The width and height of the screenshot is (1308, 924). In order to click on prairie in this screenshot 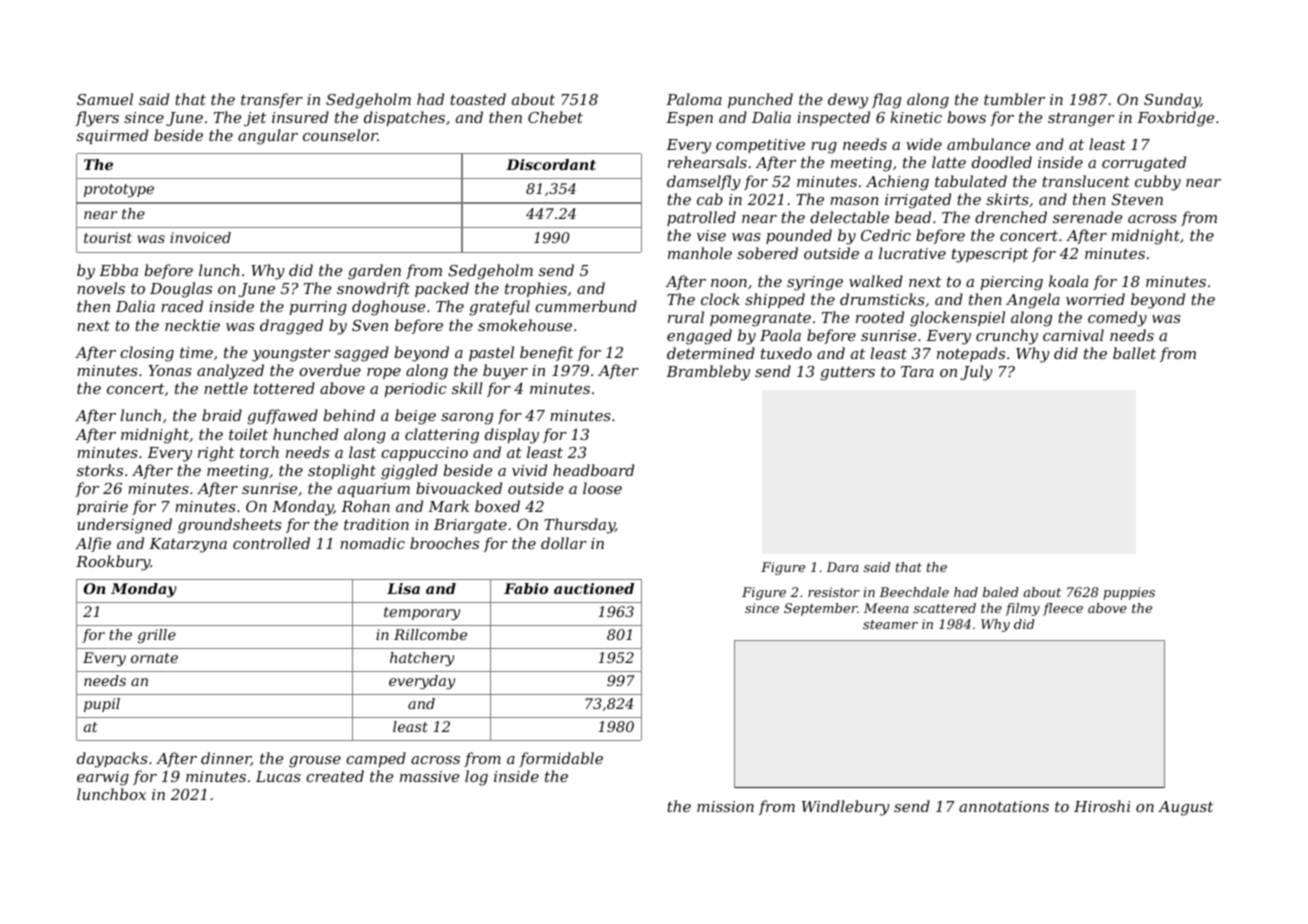, I will do `click(102, 508)`.
